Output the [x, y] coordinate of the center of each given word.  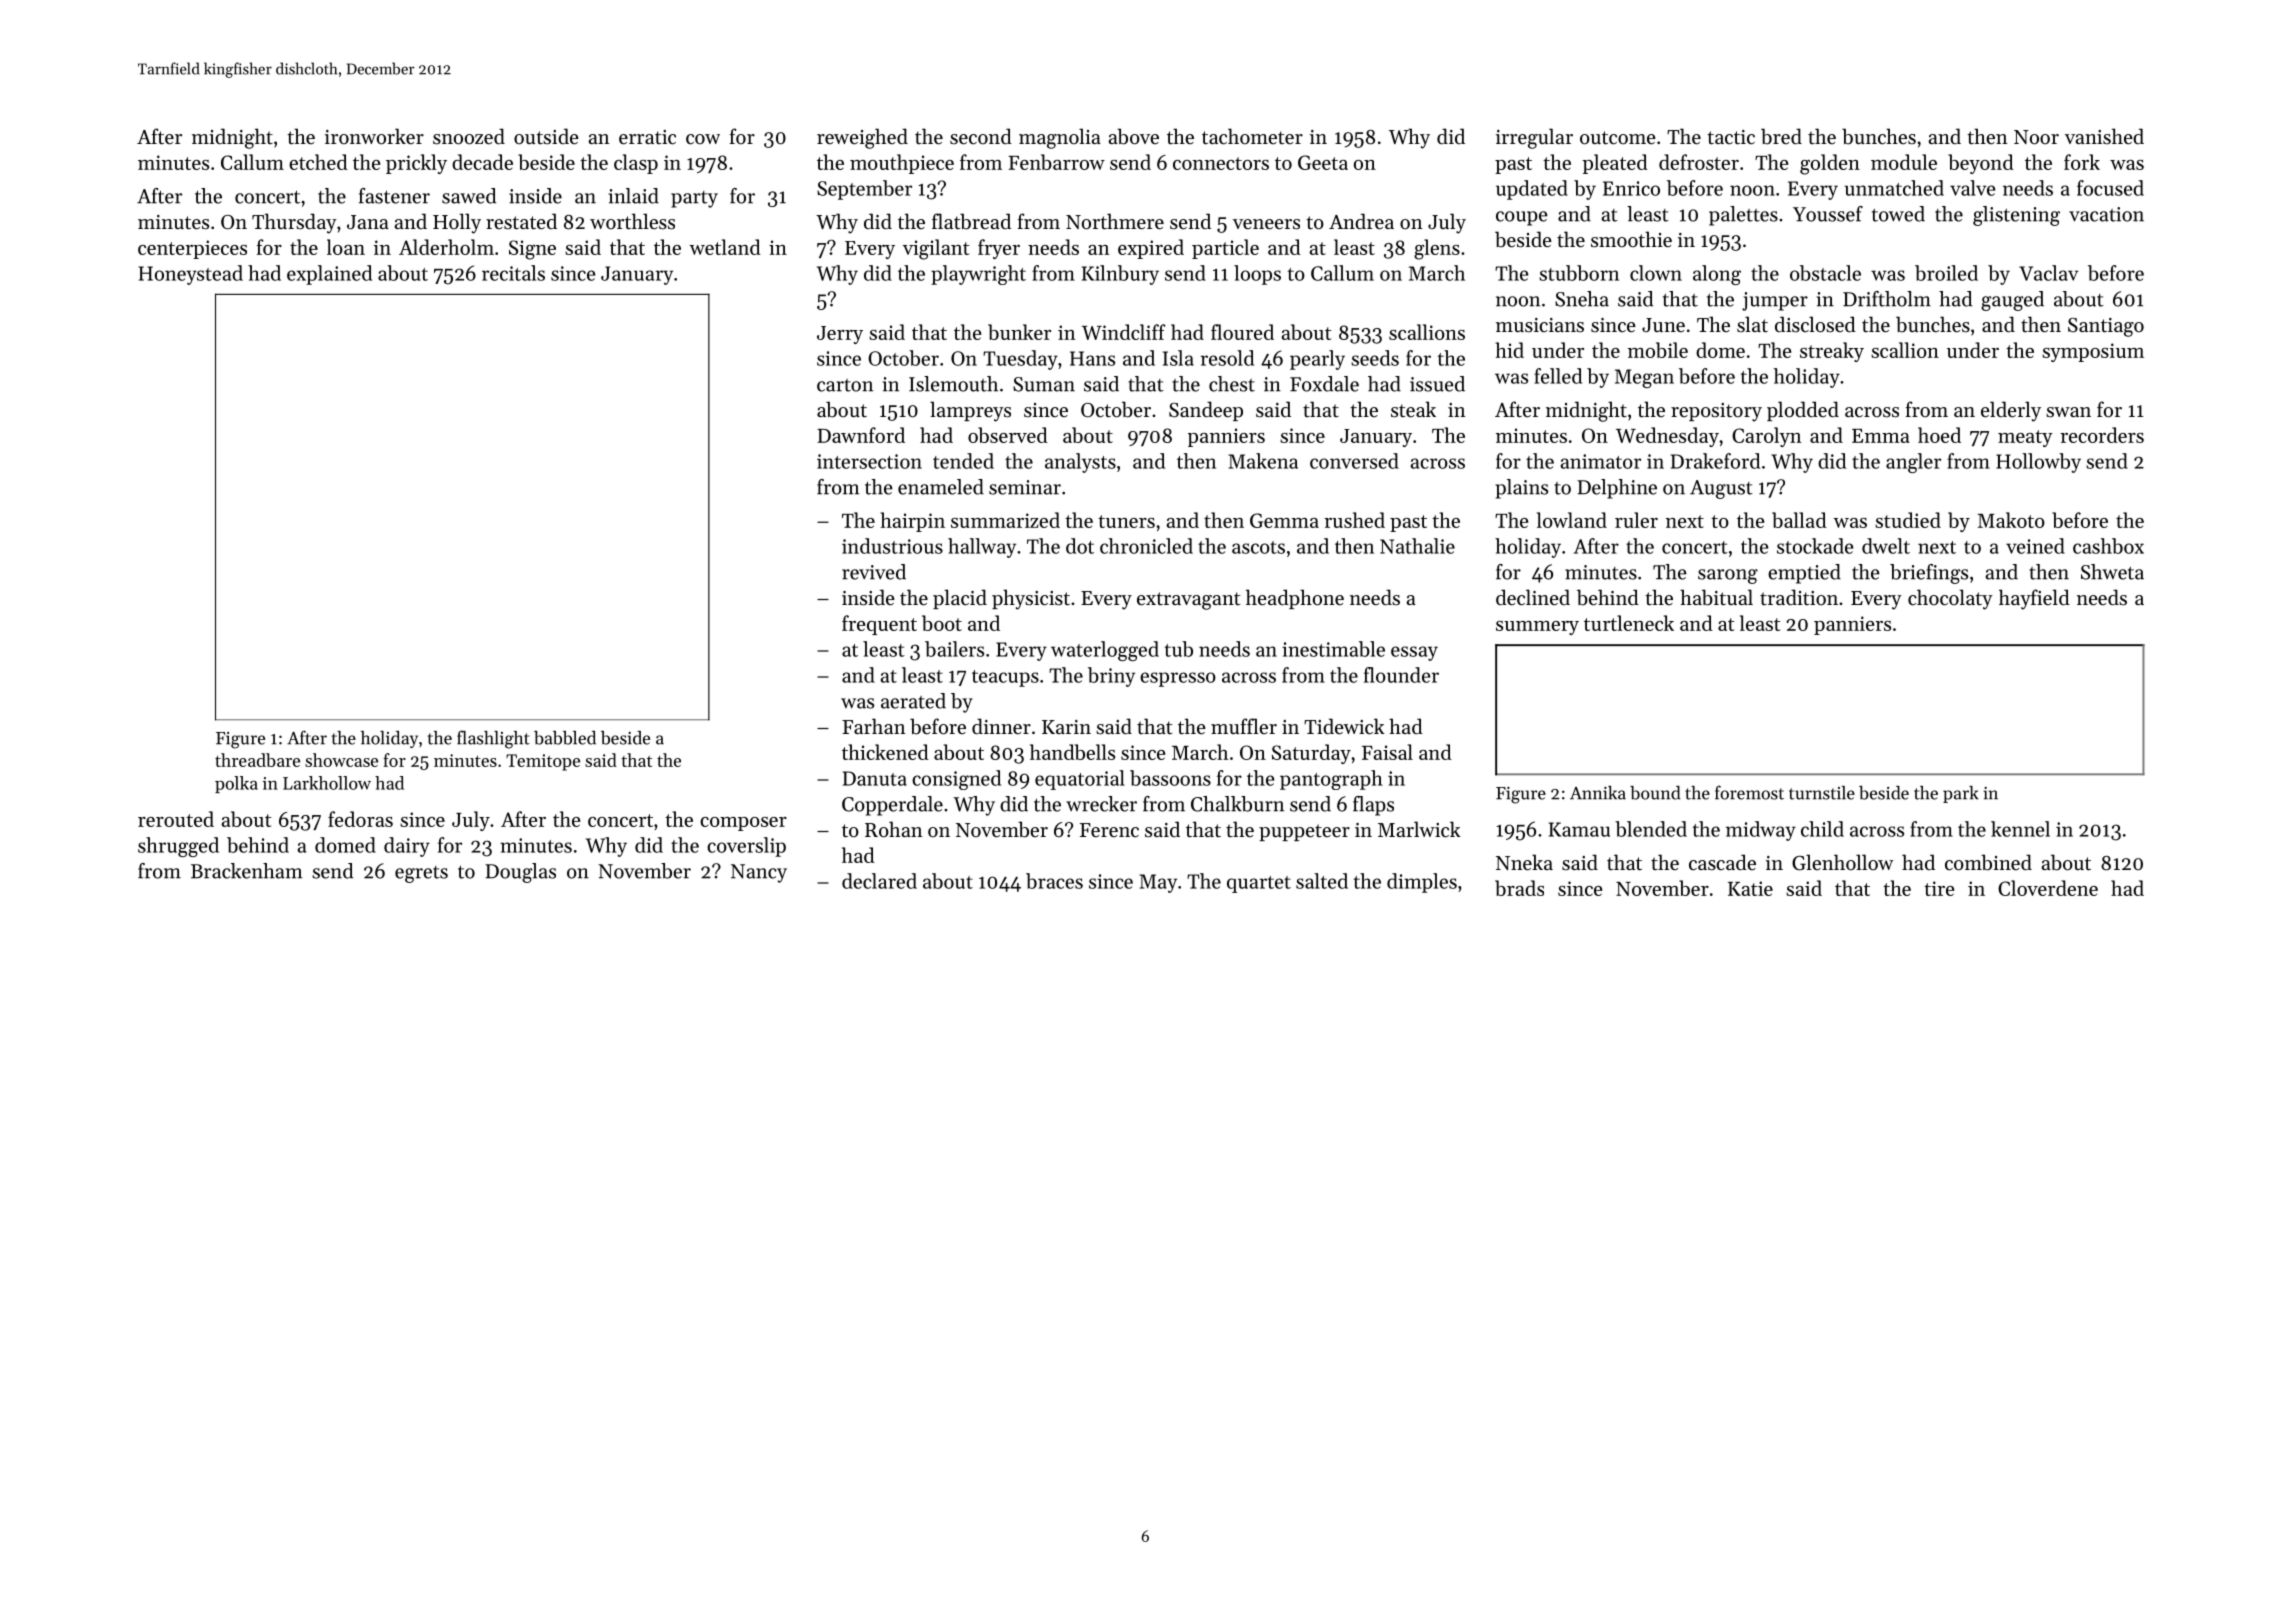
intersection [869, 461]
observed [1008, 435]
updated [1532, 190]
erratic [647, 137]
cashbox [2108, 546]
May [1158, 883]
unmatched [1894, 188]
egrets [421, 874]
